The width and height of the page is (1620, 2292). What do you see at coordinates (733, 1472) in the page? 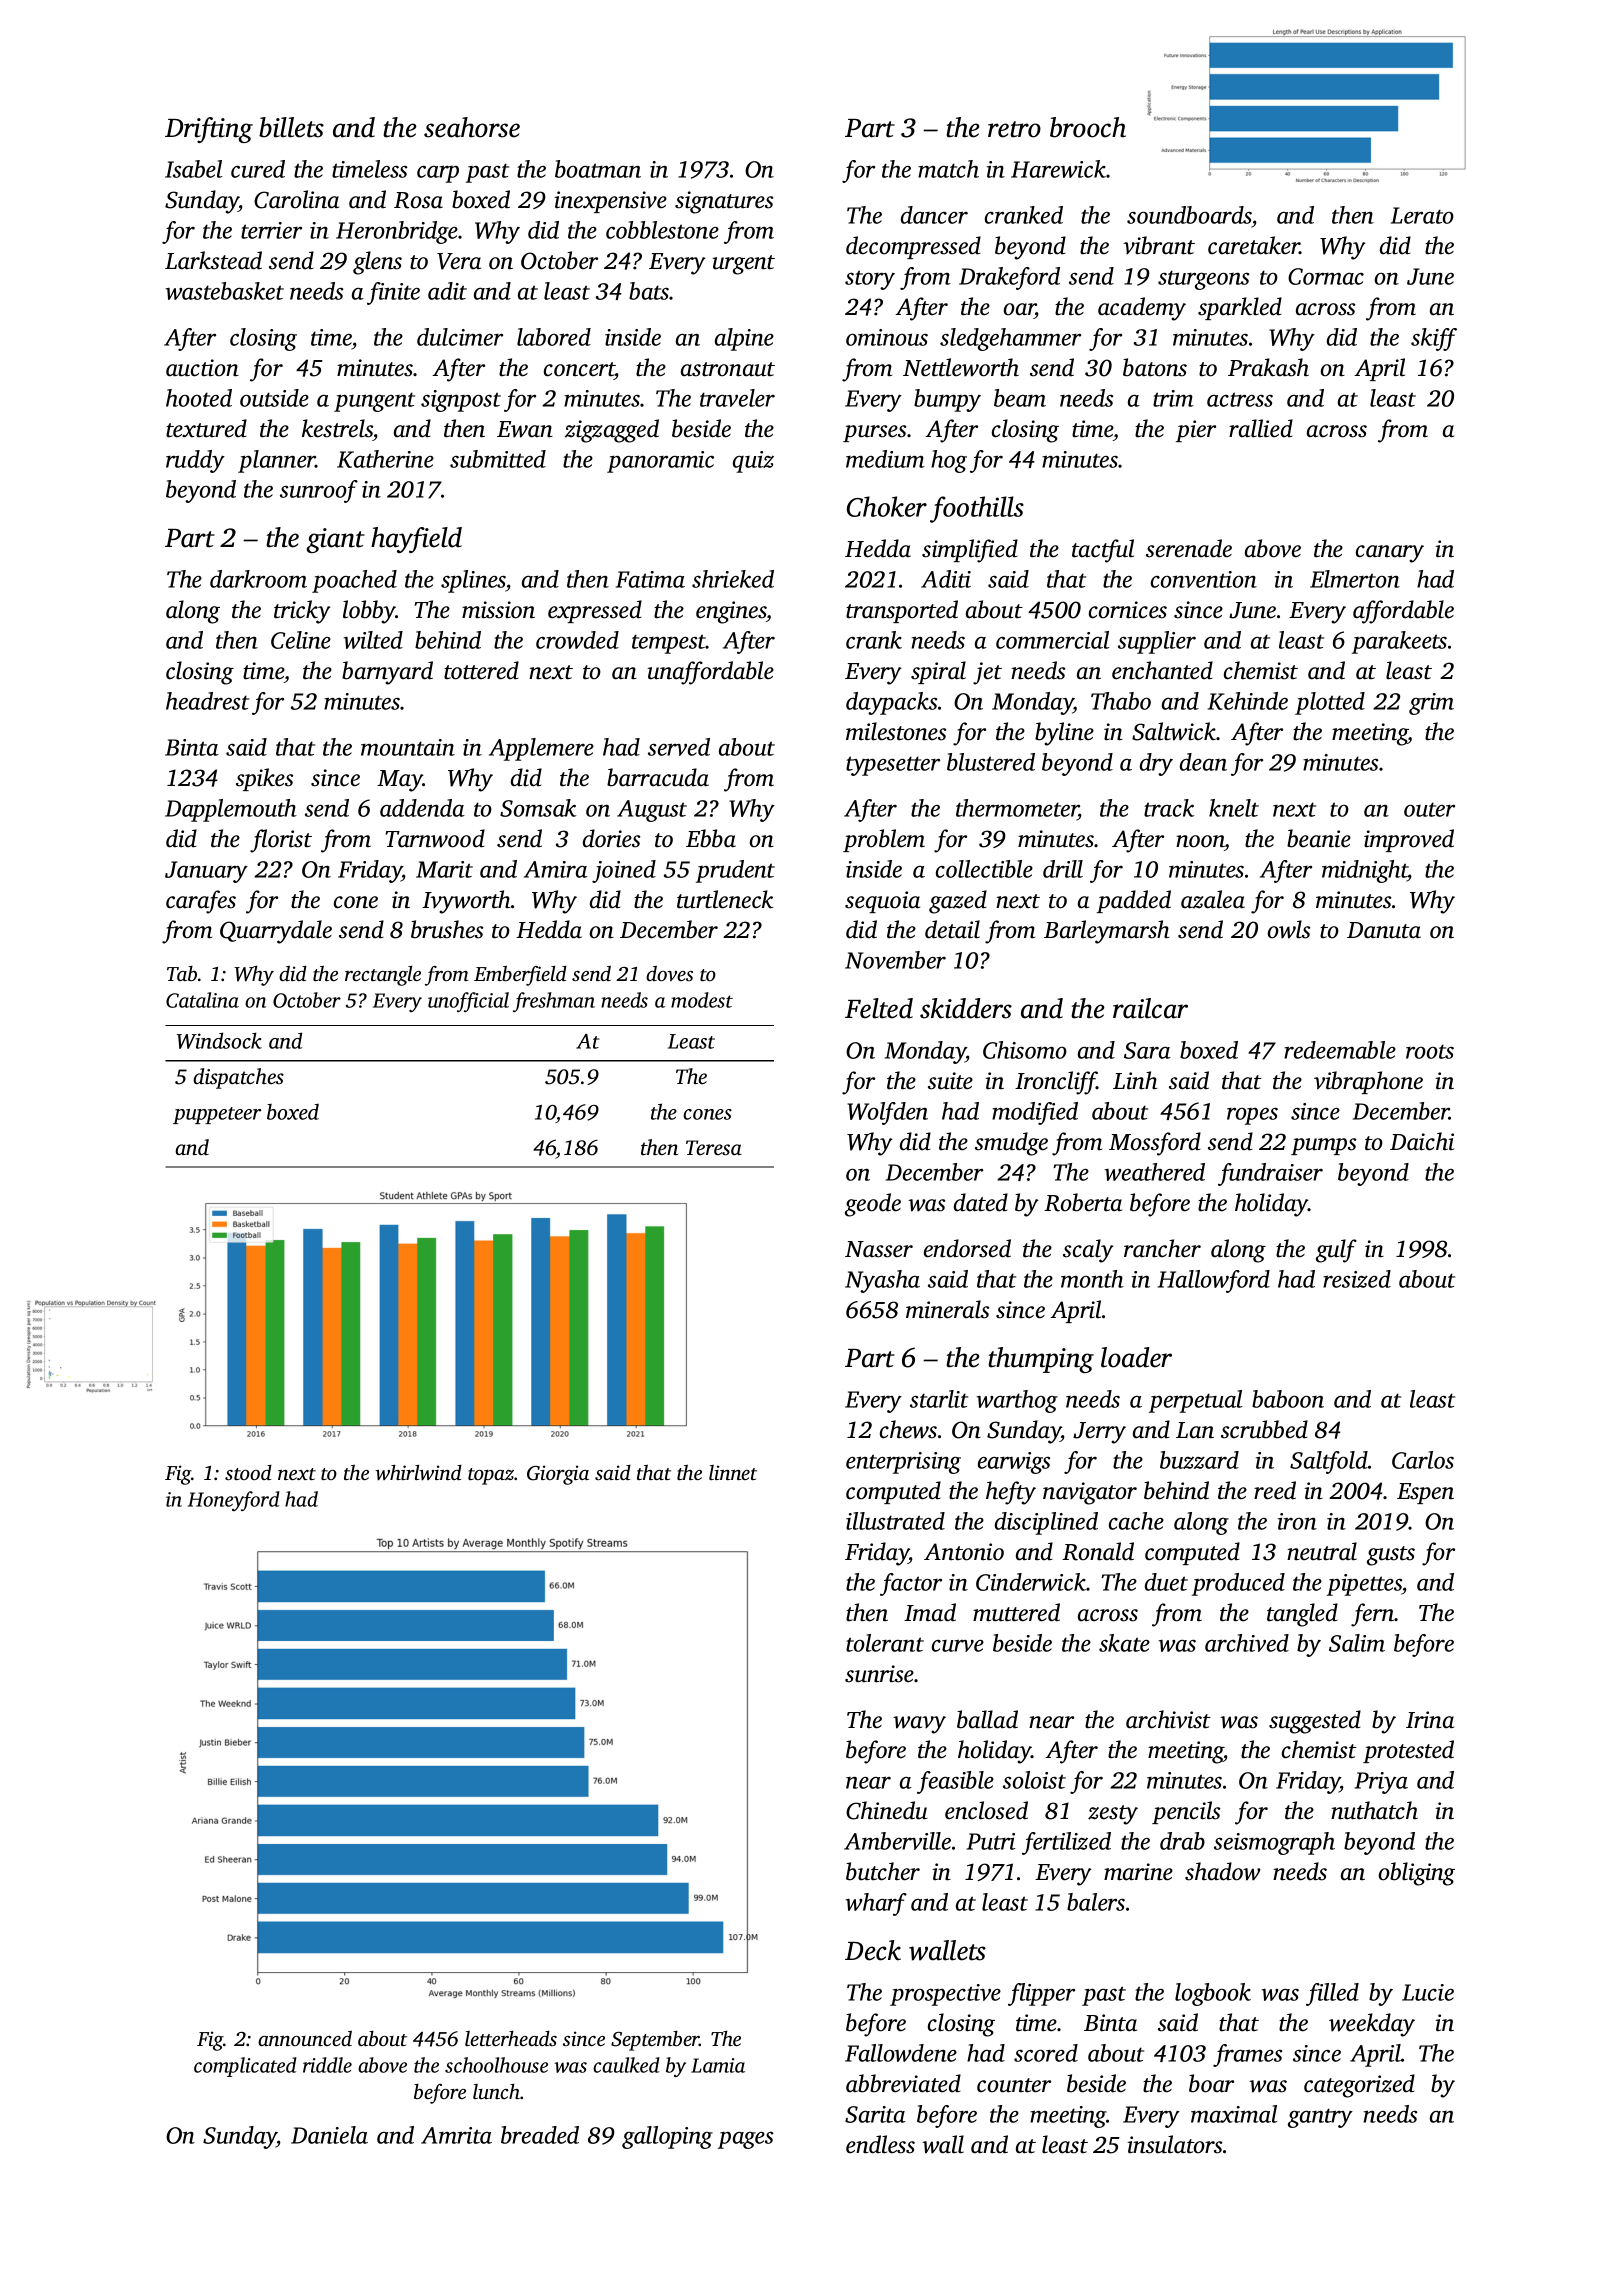
I see `linnet` at bounding box center [733, 1472].
